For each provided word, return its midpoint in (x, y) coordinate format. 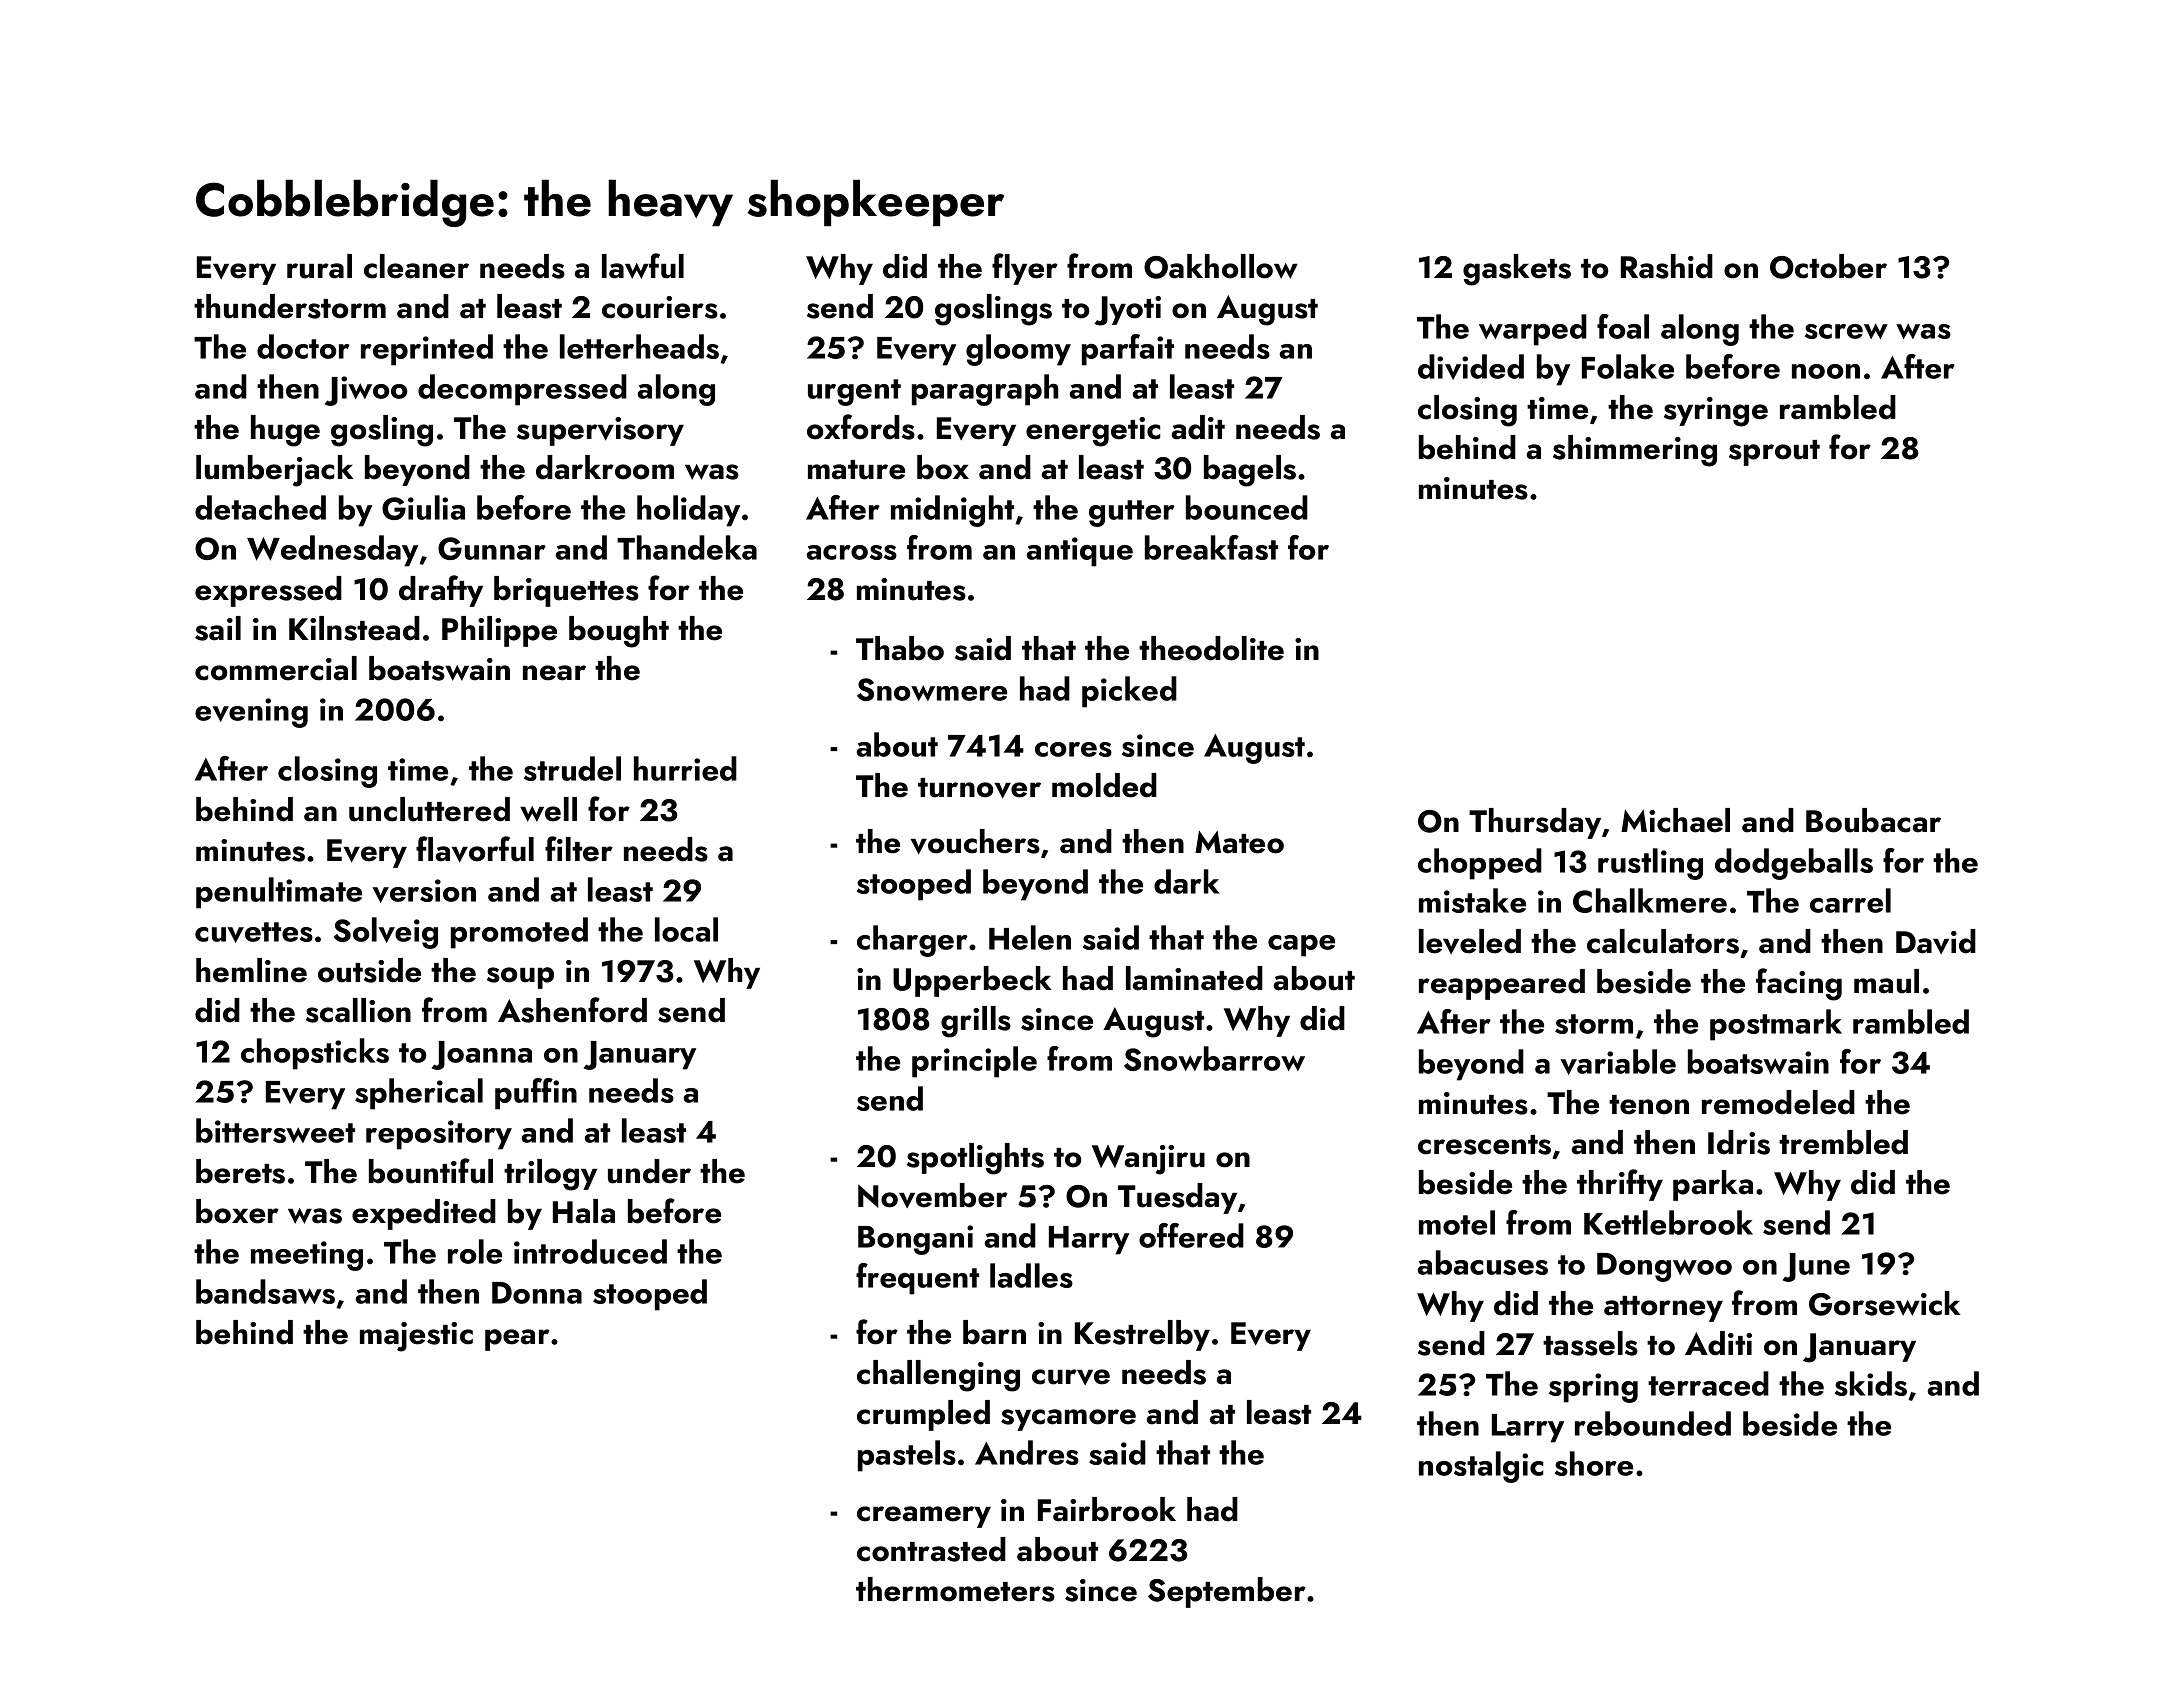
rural (319, 266)
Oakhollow (1221, 266)
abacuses (1483, 1262)
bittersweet (275, 1130)
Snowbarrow (1214, 1058)
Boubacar (1873, 820)
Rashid (1667, 266)
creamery (924, 1517)
